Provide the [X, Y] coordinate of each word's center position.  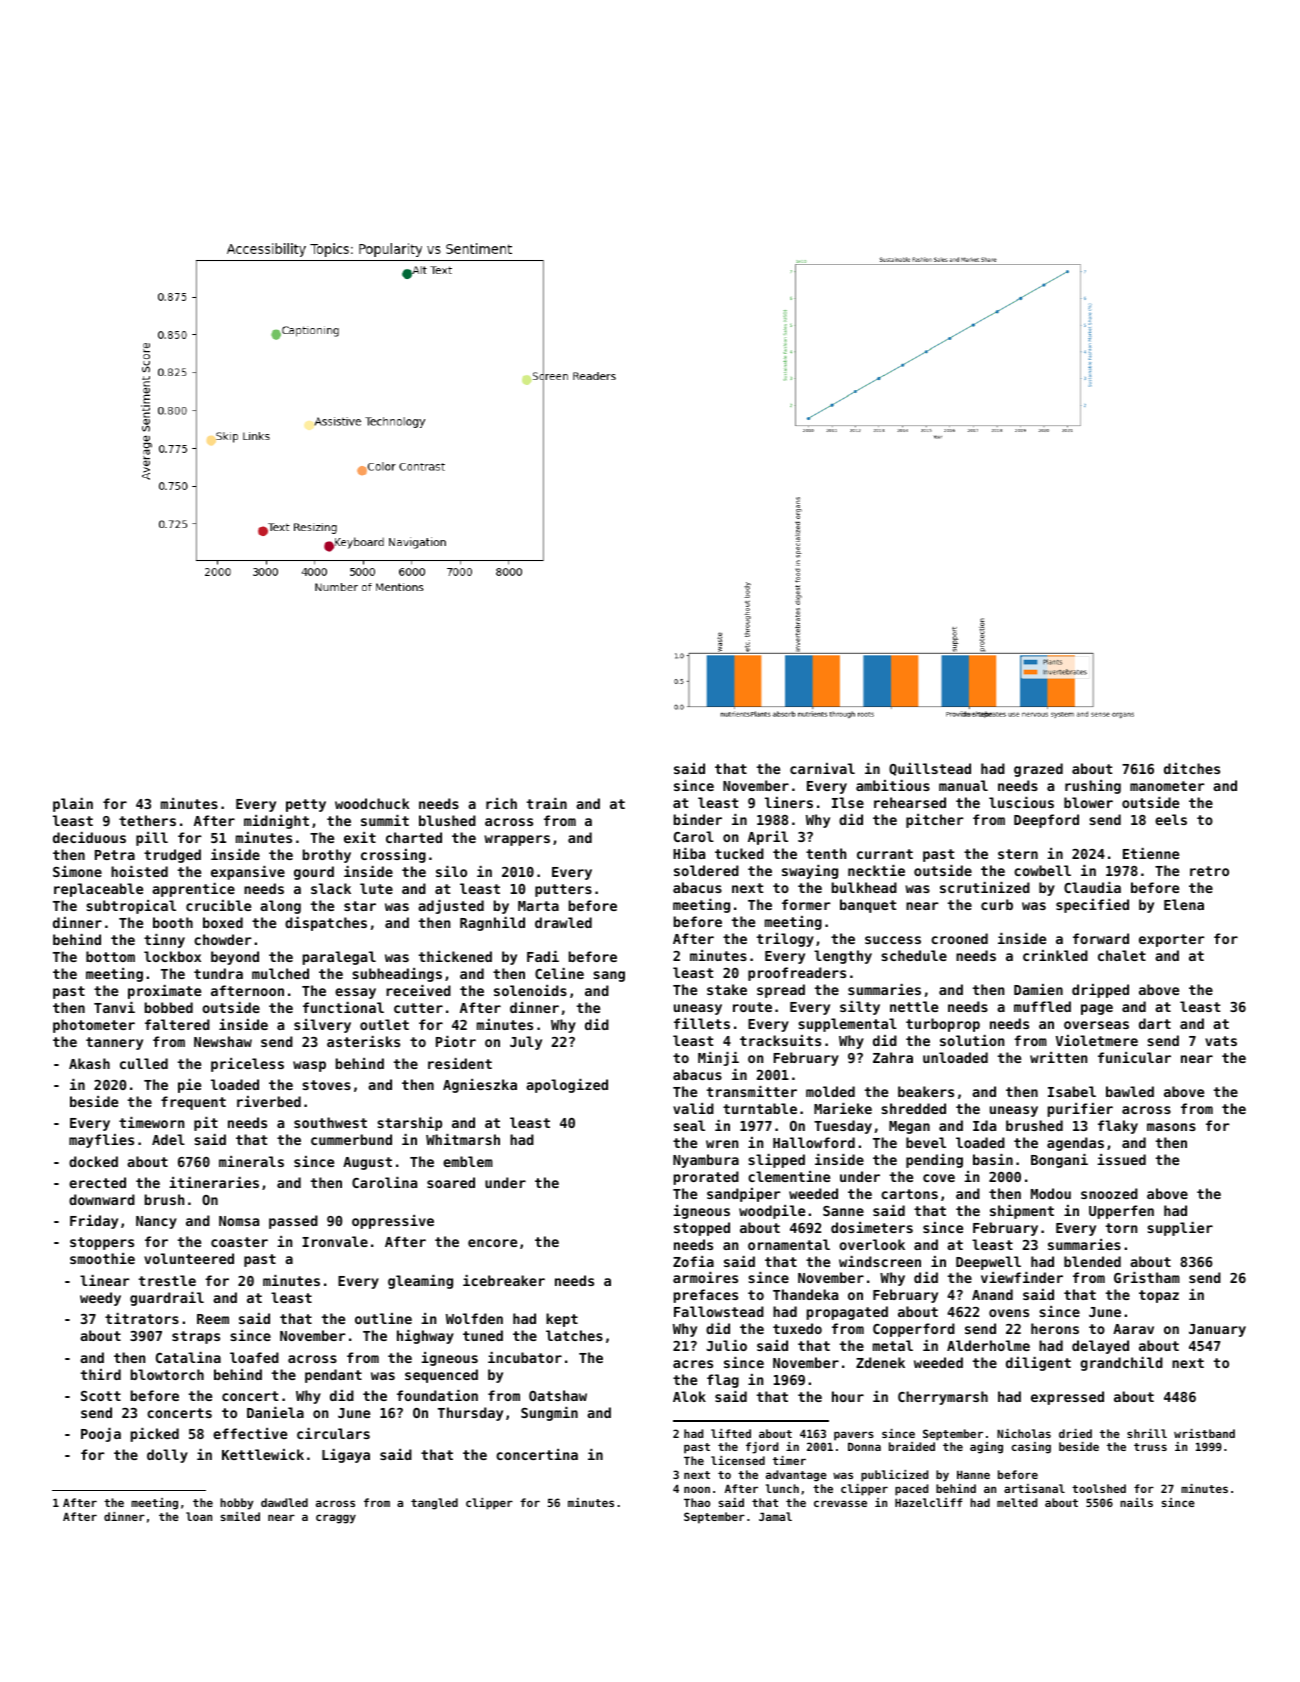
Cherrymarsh [943, 1398]
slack [331, 888]
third [101, 1374]
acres [693, 1364]
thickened [455, 956]
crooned [959, 938]
